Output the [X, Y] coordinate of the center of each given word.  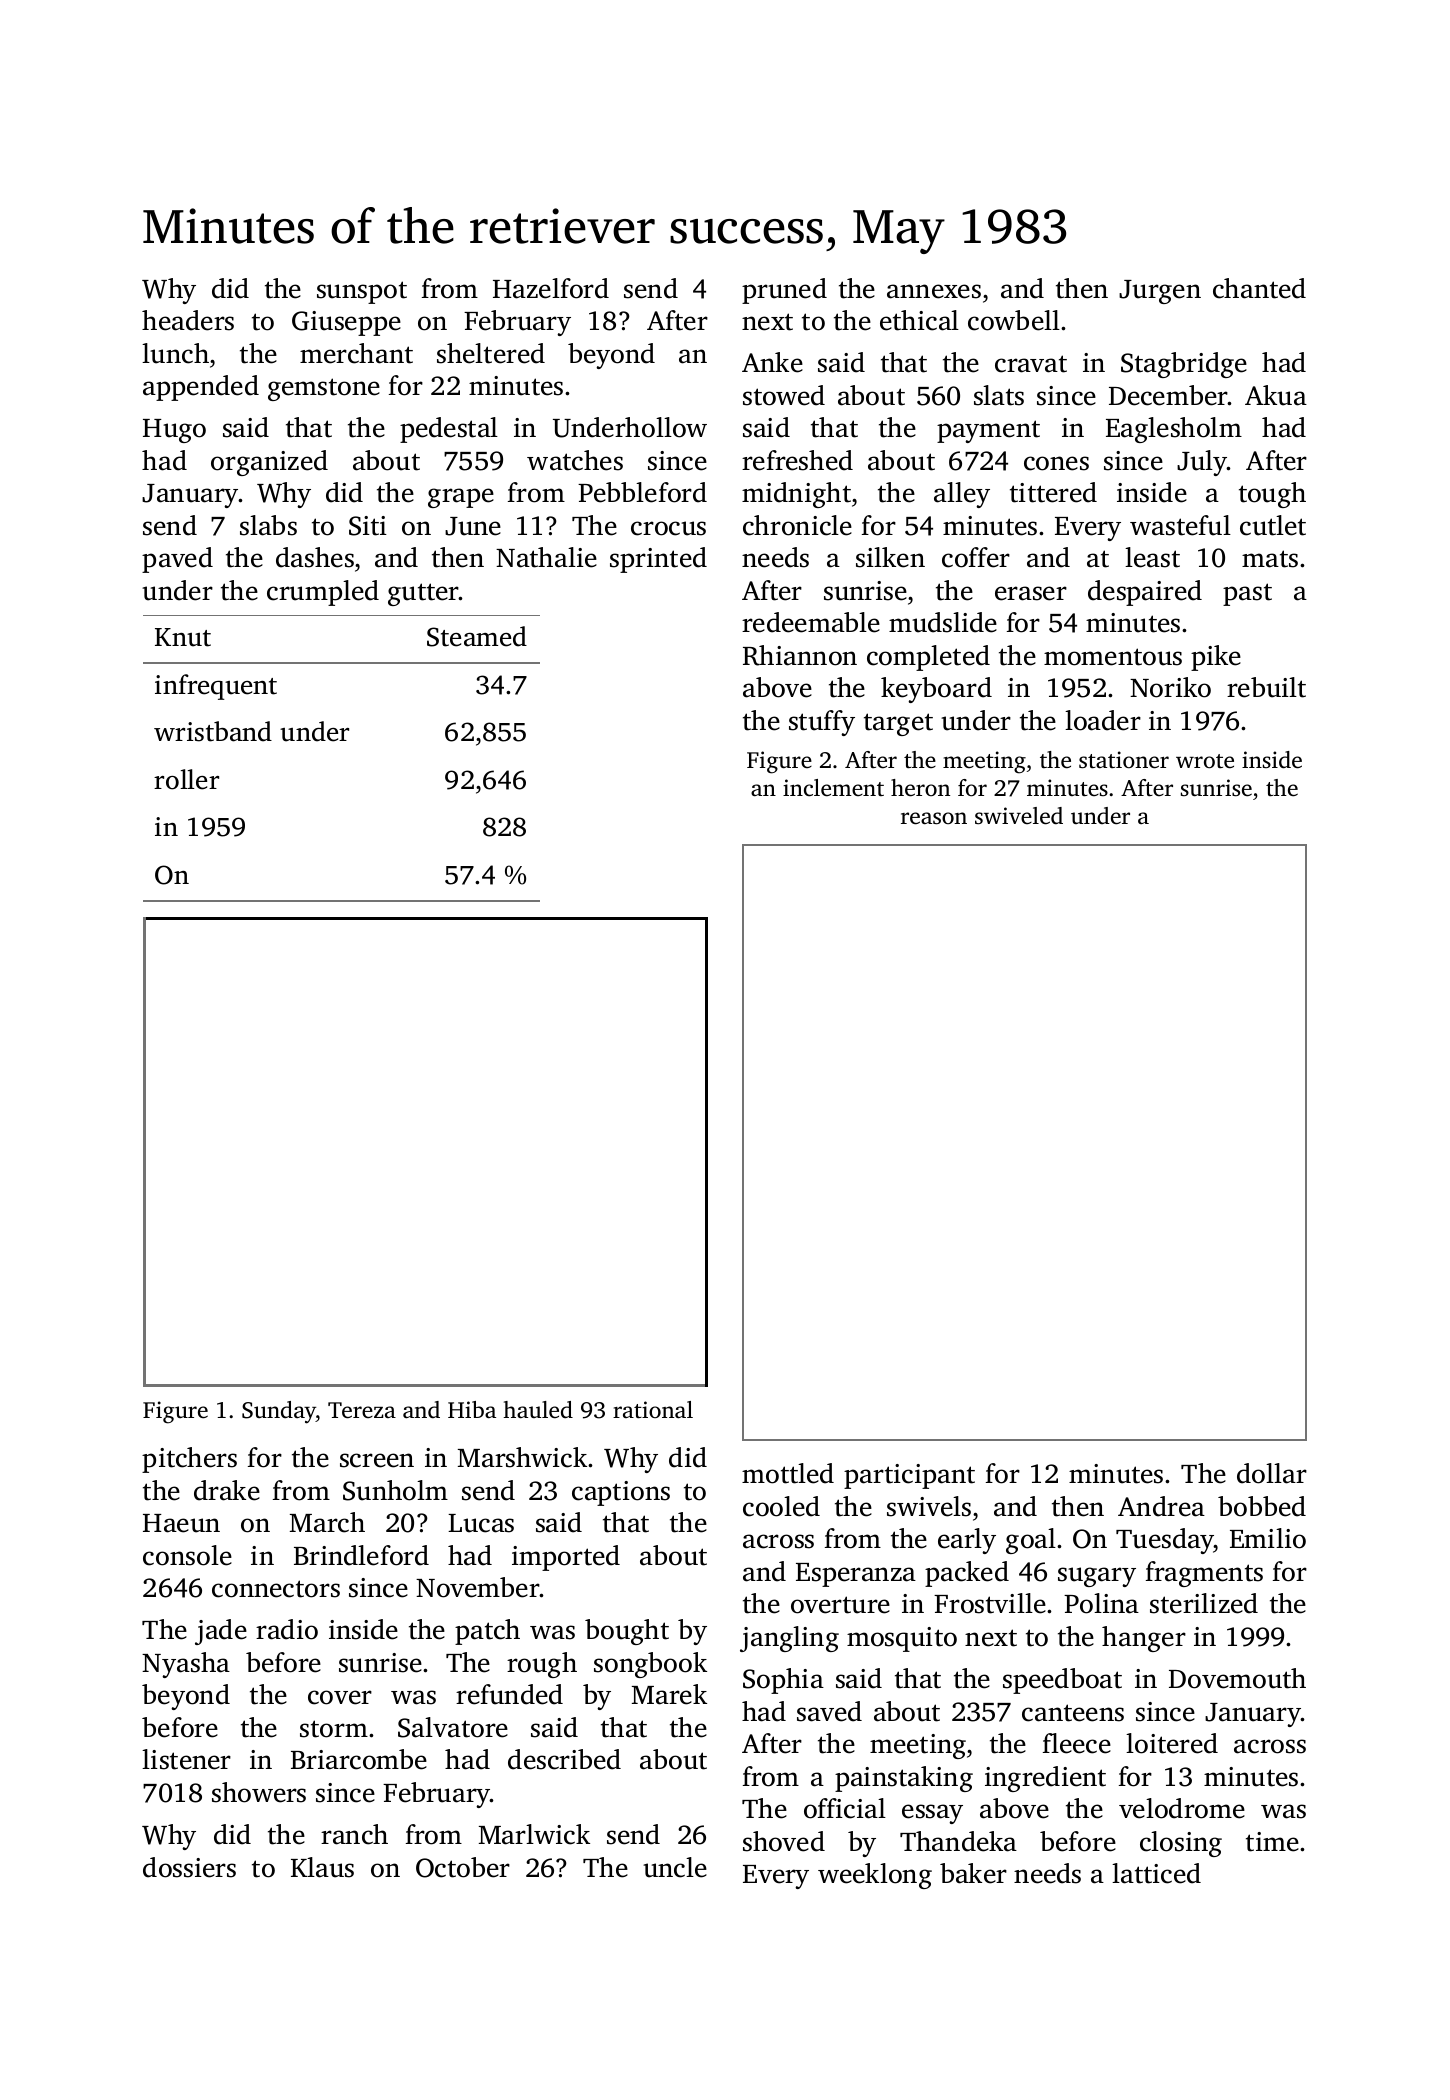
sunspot [362, 292]
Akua [1276, 395]
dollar [1272, 1473]
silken [890, 557]
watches [575, 460]
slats [999, 395]
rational [653, 1410]
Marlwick [534, 1834]
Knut [183, 637]
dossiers [189, 1867]
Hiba [472, 1409]
